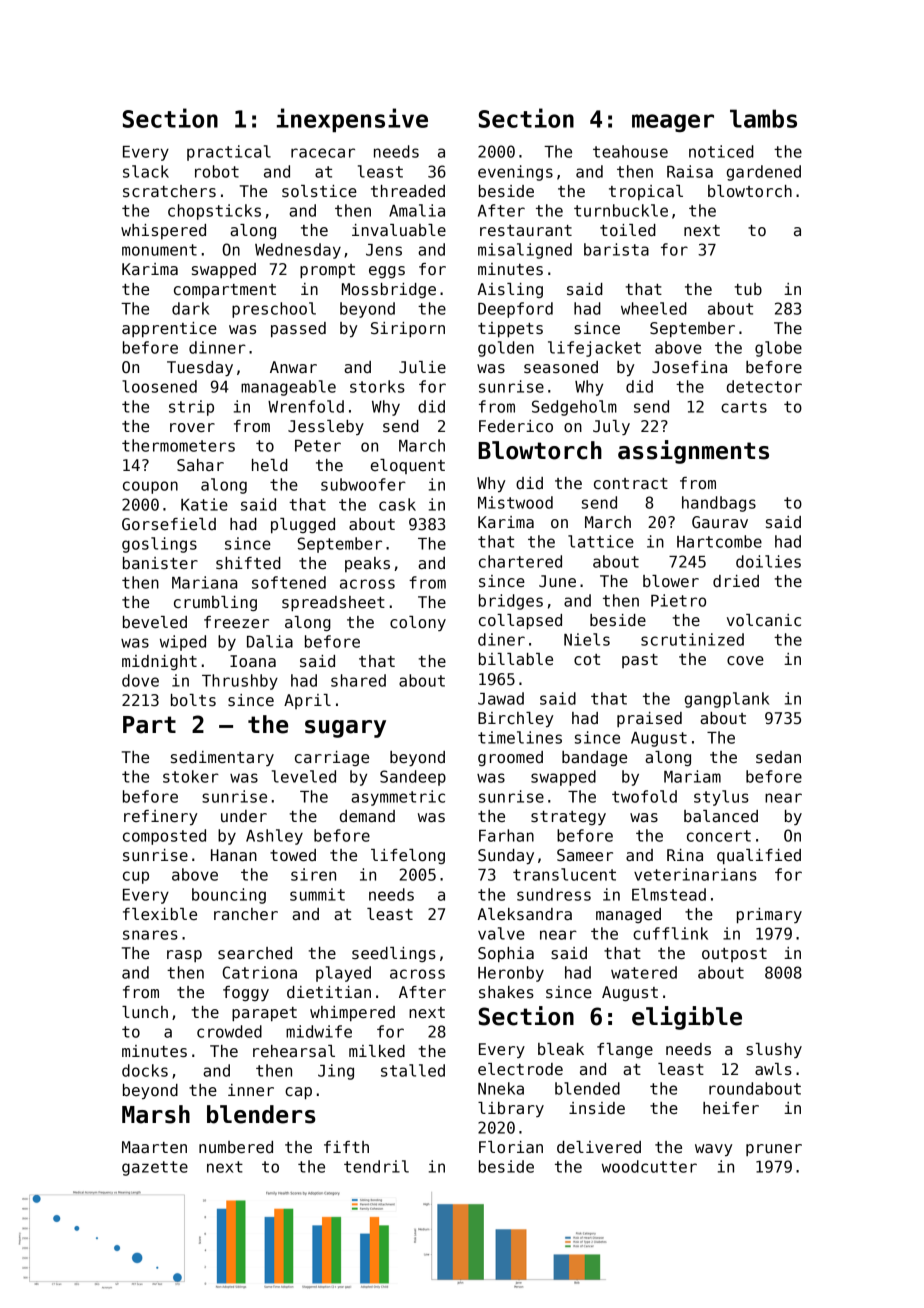  What do you see at coordinates (146, 171) in the screenshot?
I see `slack` at bounding box center [146, 171].
